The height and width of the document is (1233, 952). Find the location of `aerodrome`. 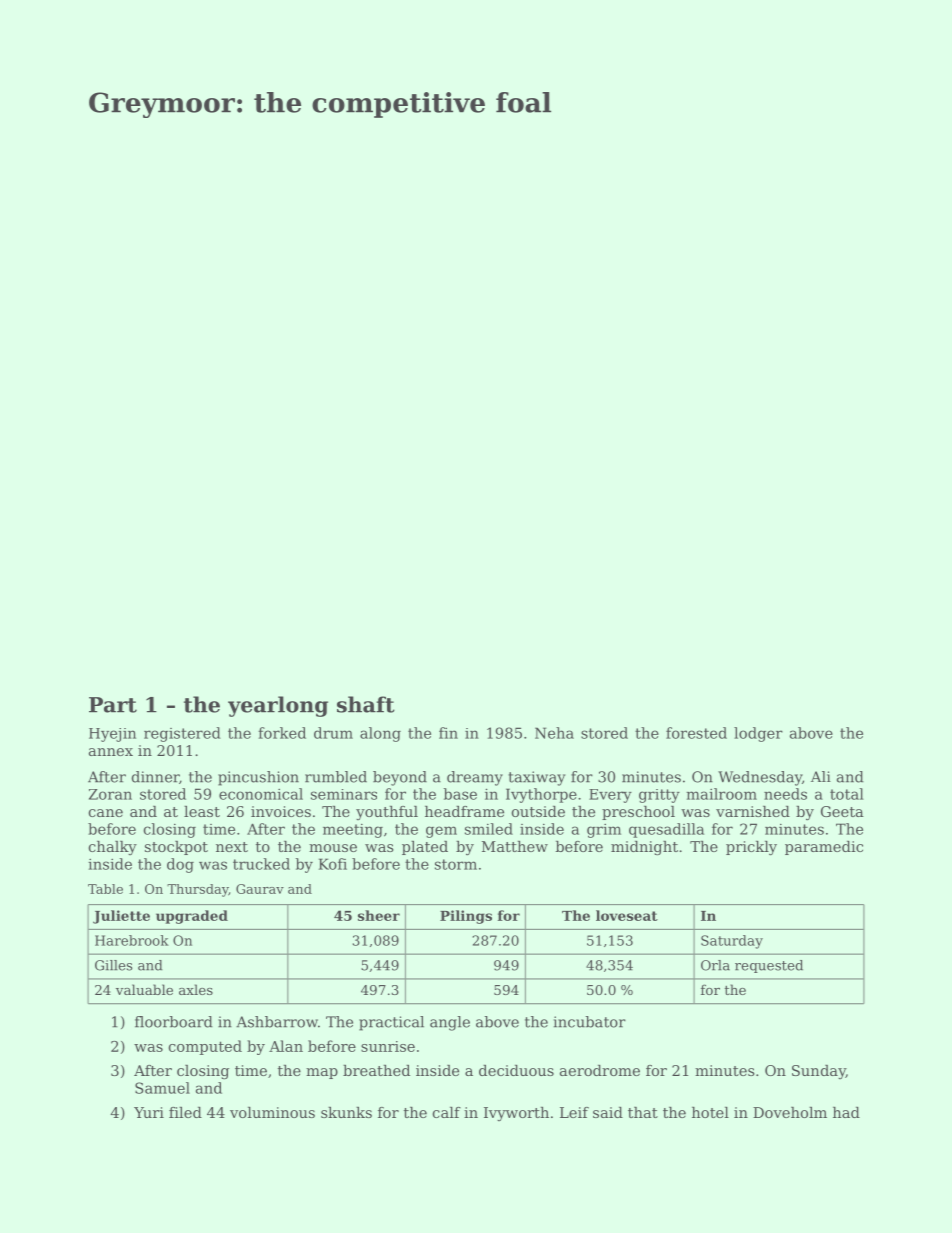

aerodrome is located at coordinates (600, 1070).
